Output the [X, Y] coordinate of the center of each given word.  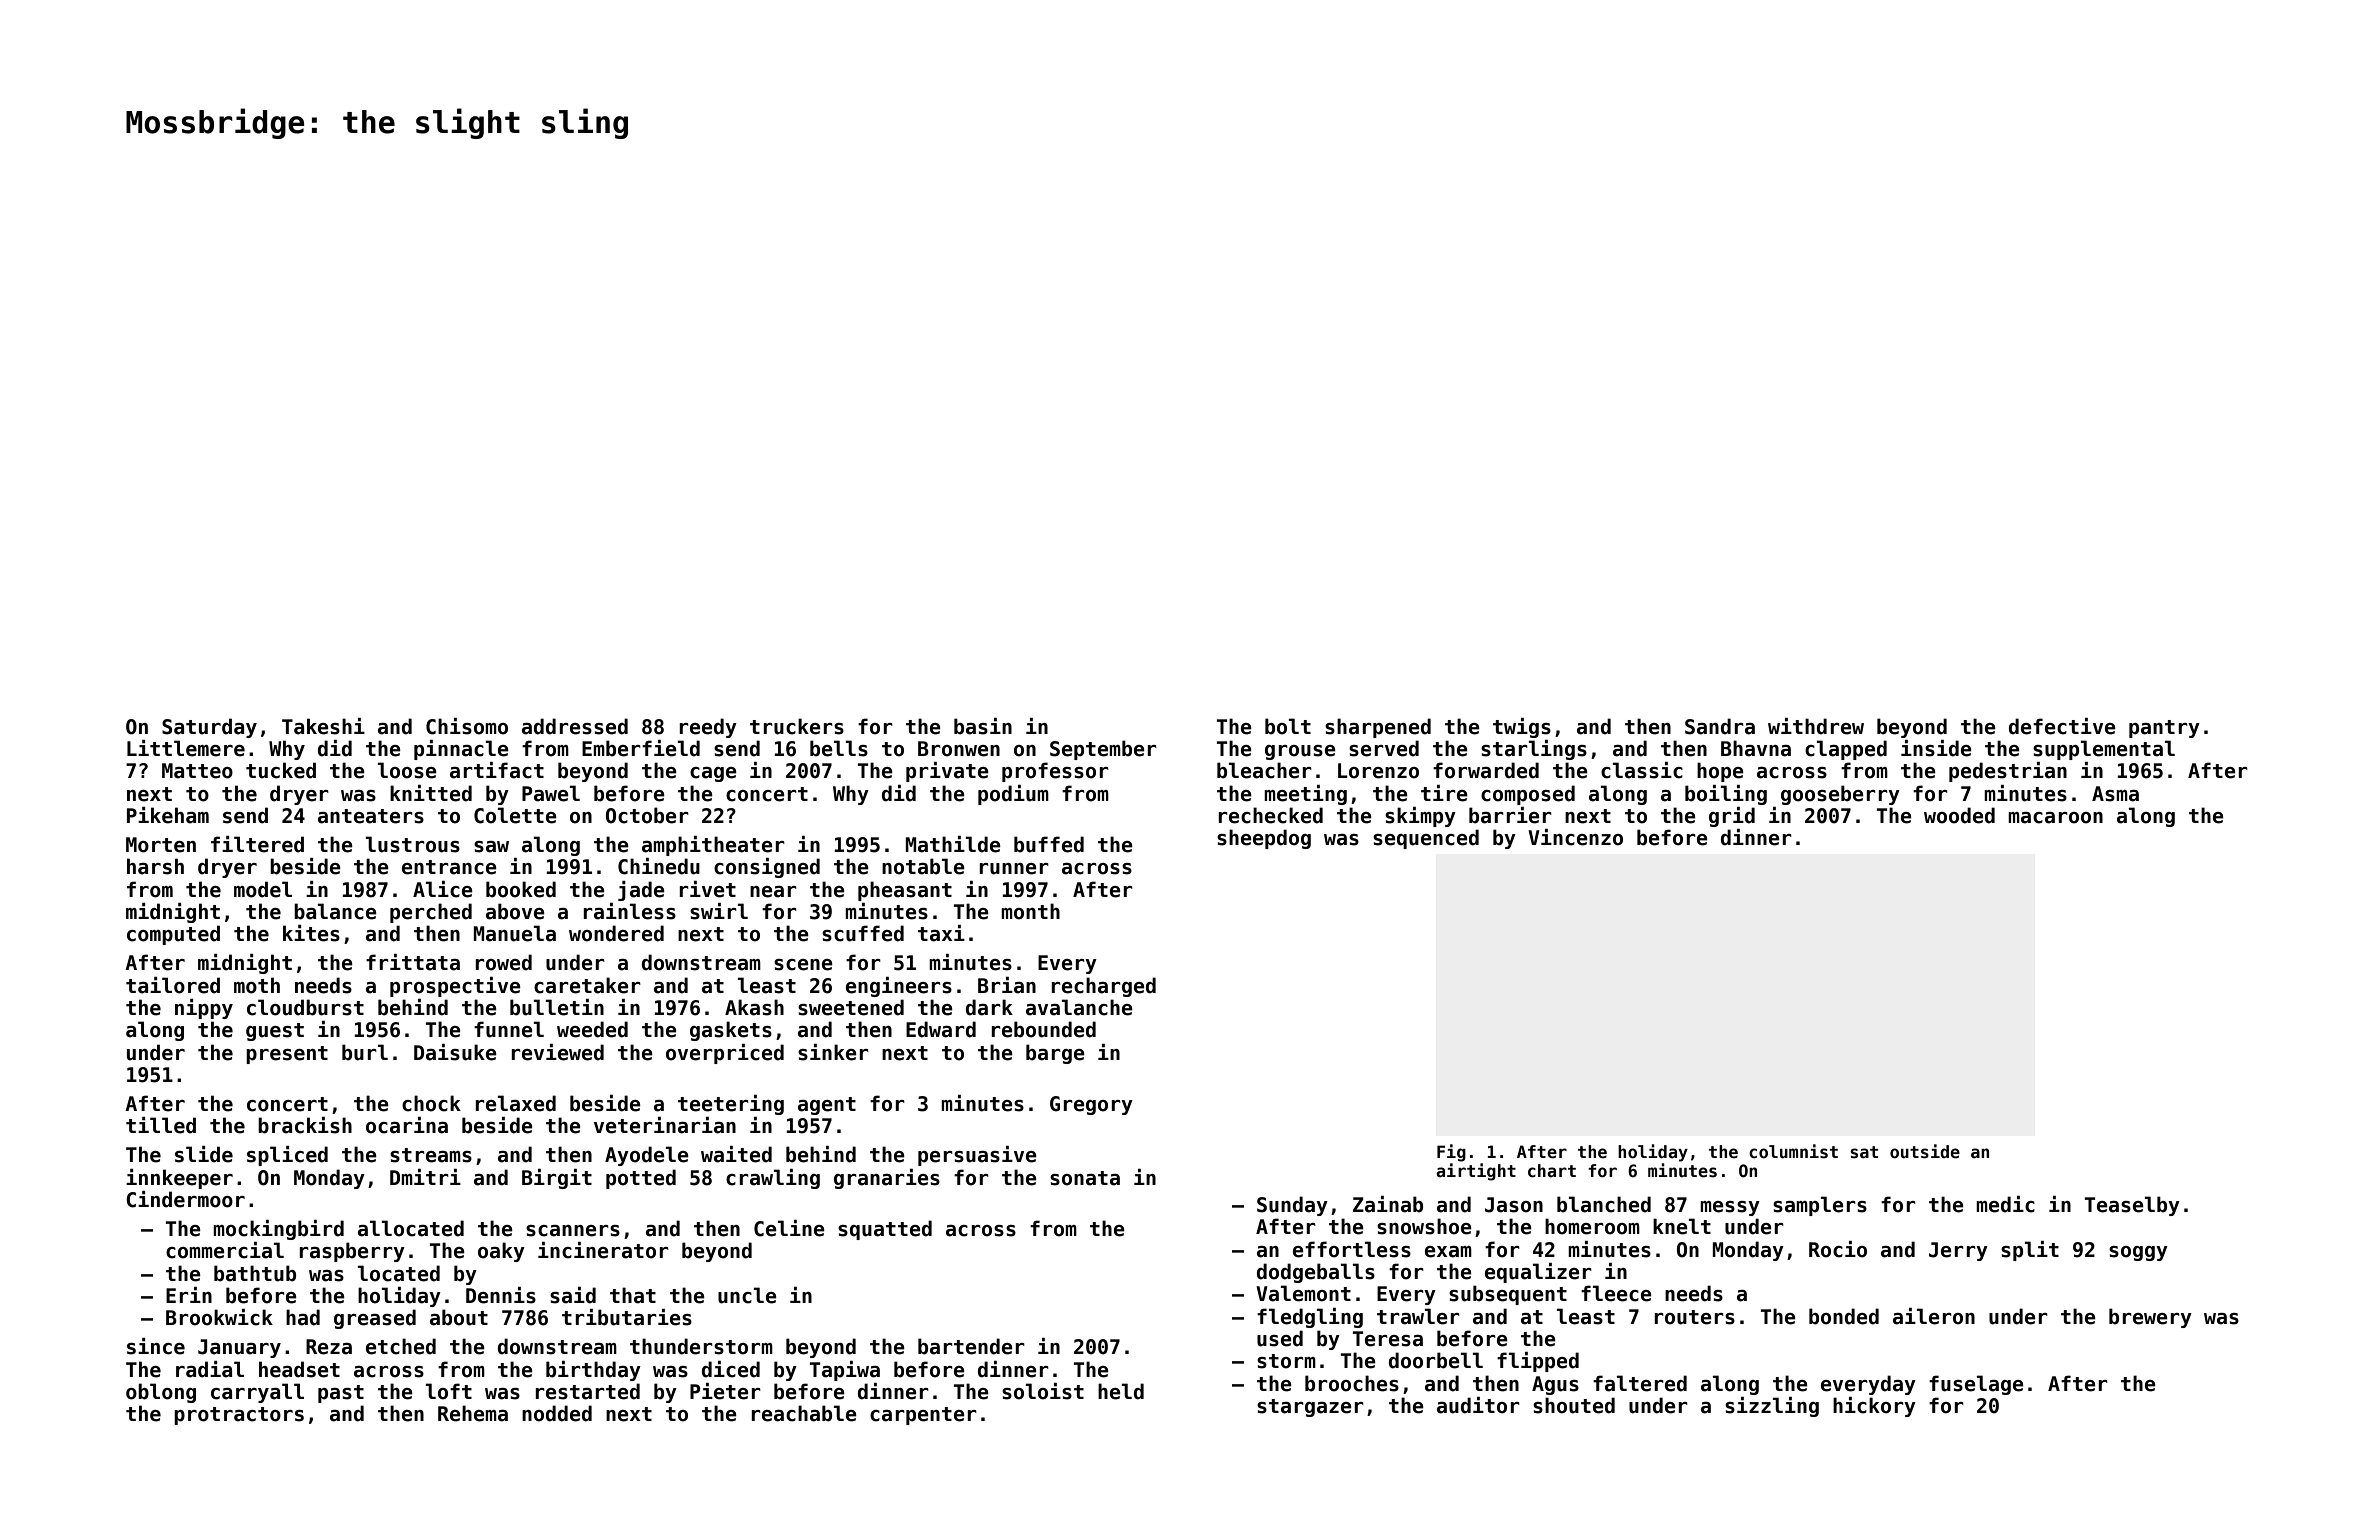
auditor [1478, 1405]
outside [1925, 1151]
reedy [708, 728]
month [1030, 911]
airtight [1476, 1172]
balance [335, 911]
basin [983, 726]
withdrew [1816, 726]
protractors [239, 1416]
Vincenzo [1575, 837]
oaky [501, 1252]
